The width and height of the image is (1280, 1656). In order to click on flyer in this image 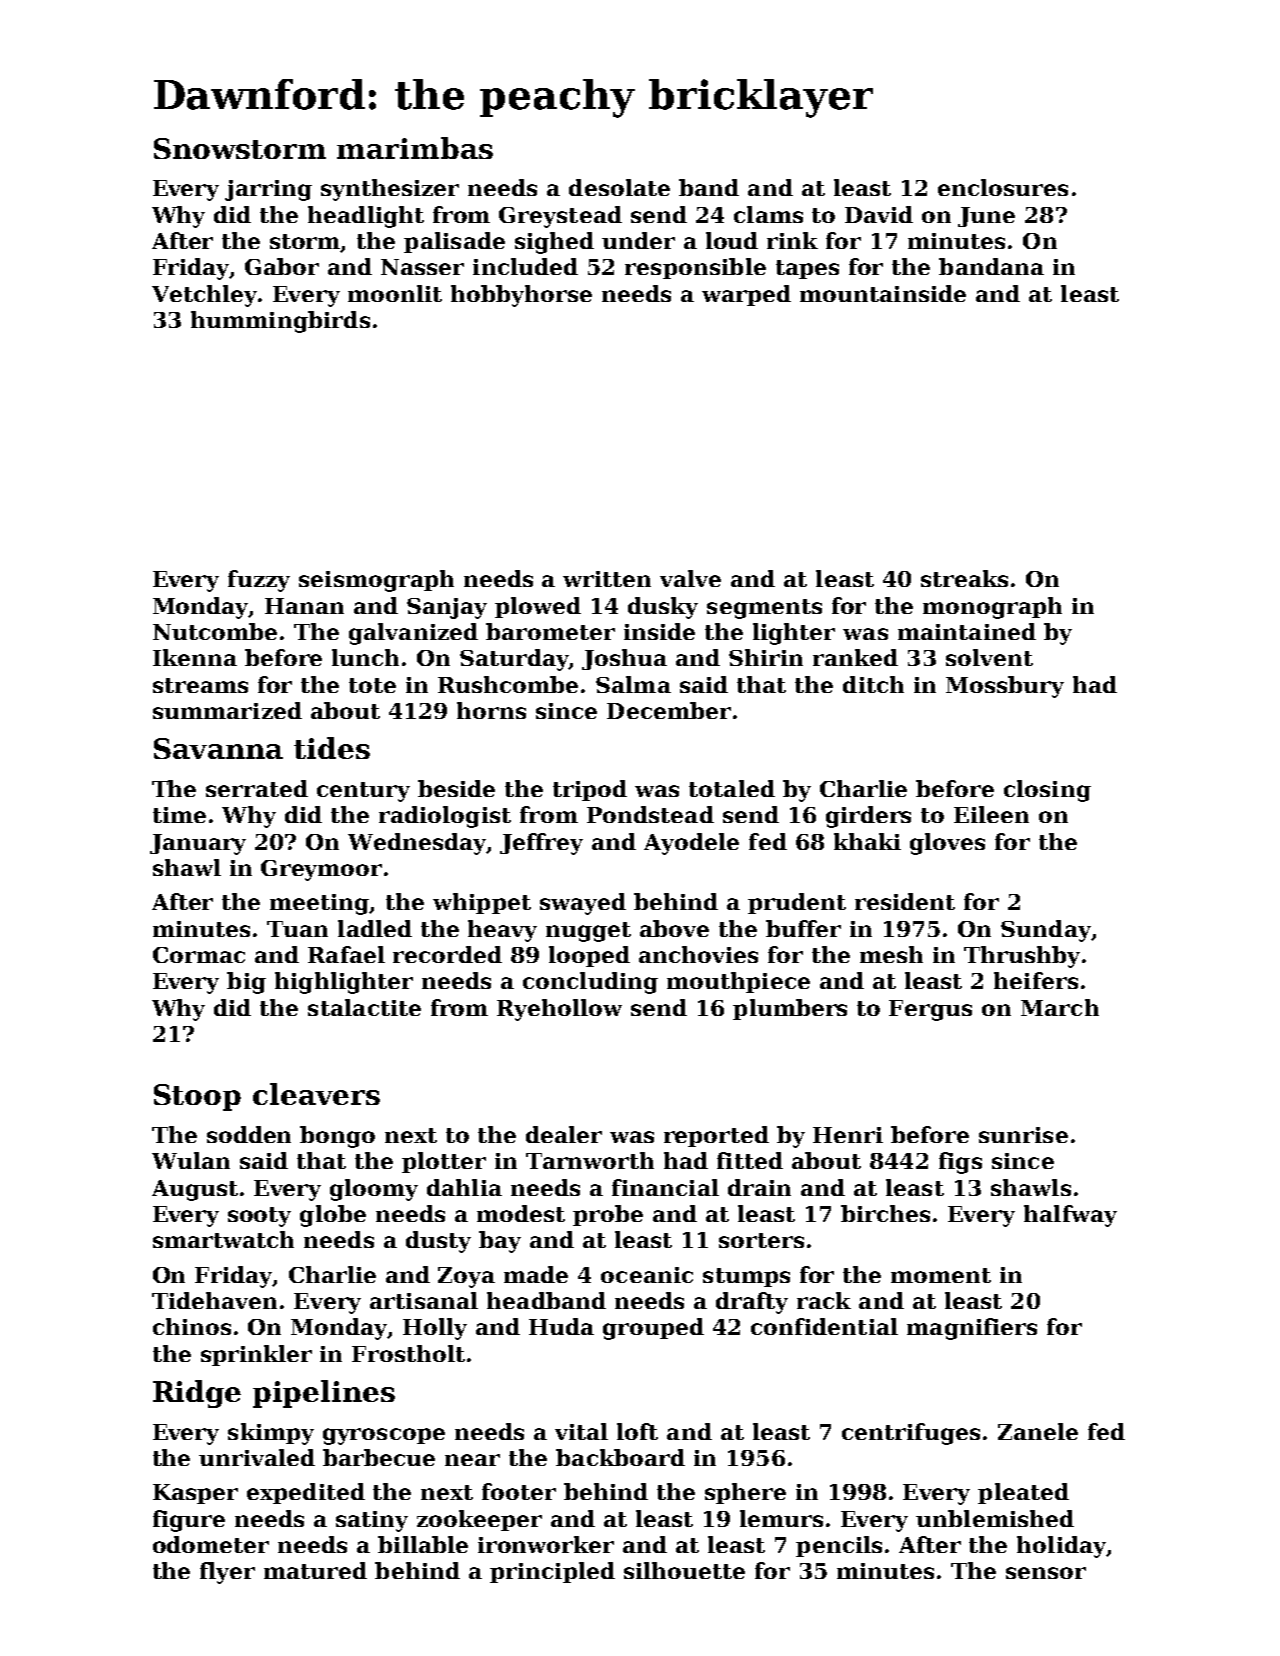, I will do `click(227, 1573)`.
